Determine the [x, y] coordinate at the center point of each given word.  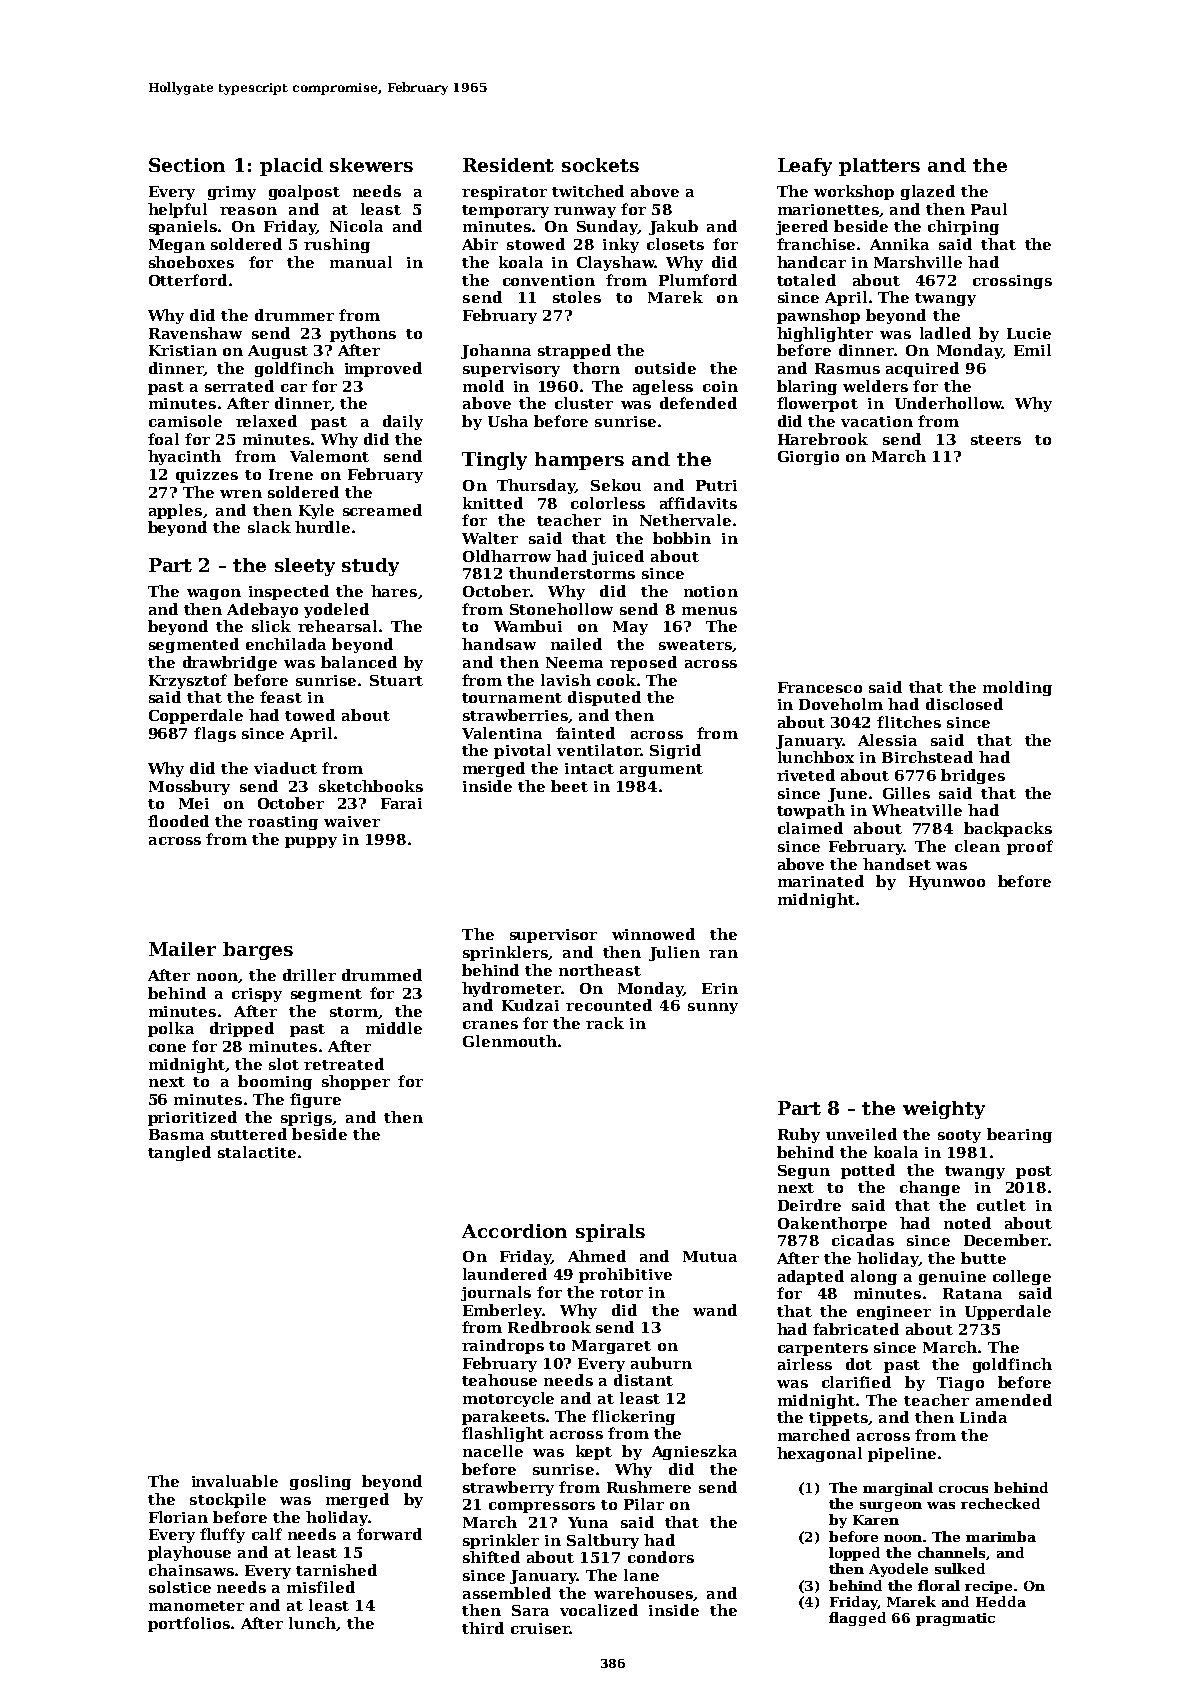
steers [996, 440]
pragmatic [955, 1619]
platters [879, 167]
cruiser [540, 1628]
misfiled [321, 1587]
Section [187, 165]
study [370, 567]
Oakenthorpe [832, 1224]
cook [616, 680]
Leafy [805, 167]
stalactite [257, 1152]
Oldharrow [507, 556]
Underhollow [948, 403]
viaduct [285, 768]
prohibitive [625, 1275]
